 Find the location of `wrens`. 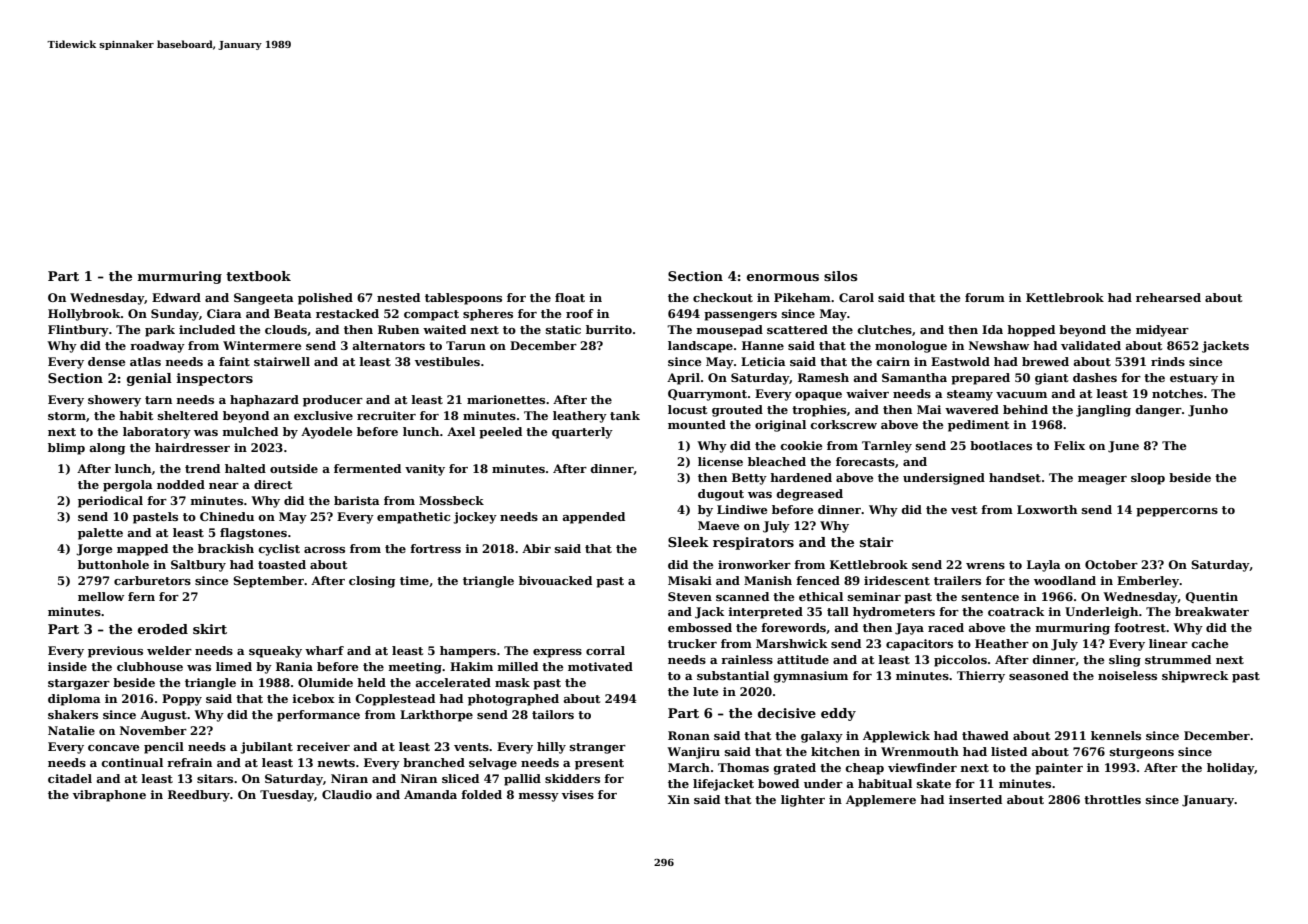

wrens is located at coordinates (985, 566).
